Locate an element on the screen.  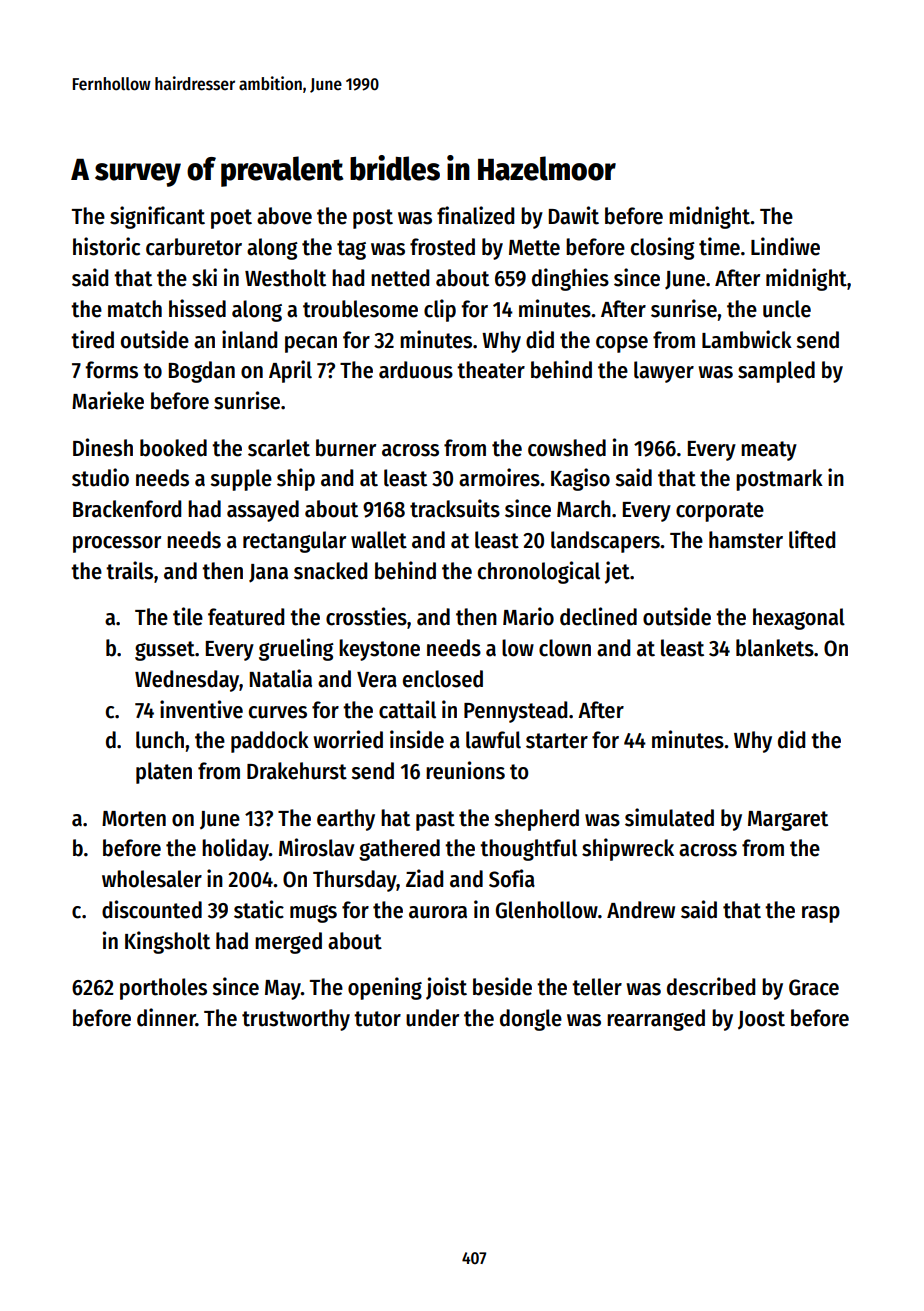
Dawit is located at coordinates (574, 215).
